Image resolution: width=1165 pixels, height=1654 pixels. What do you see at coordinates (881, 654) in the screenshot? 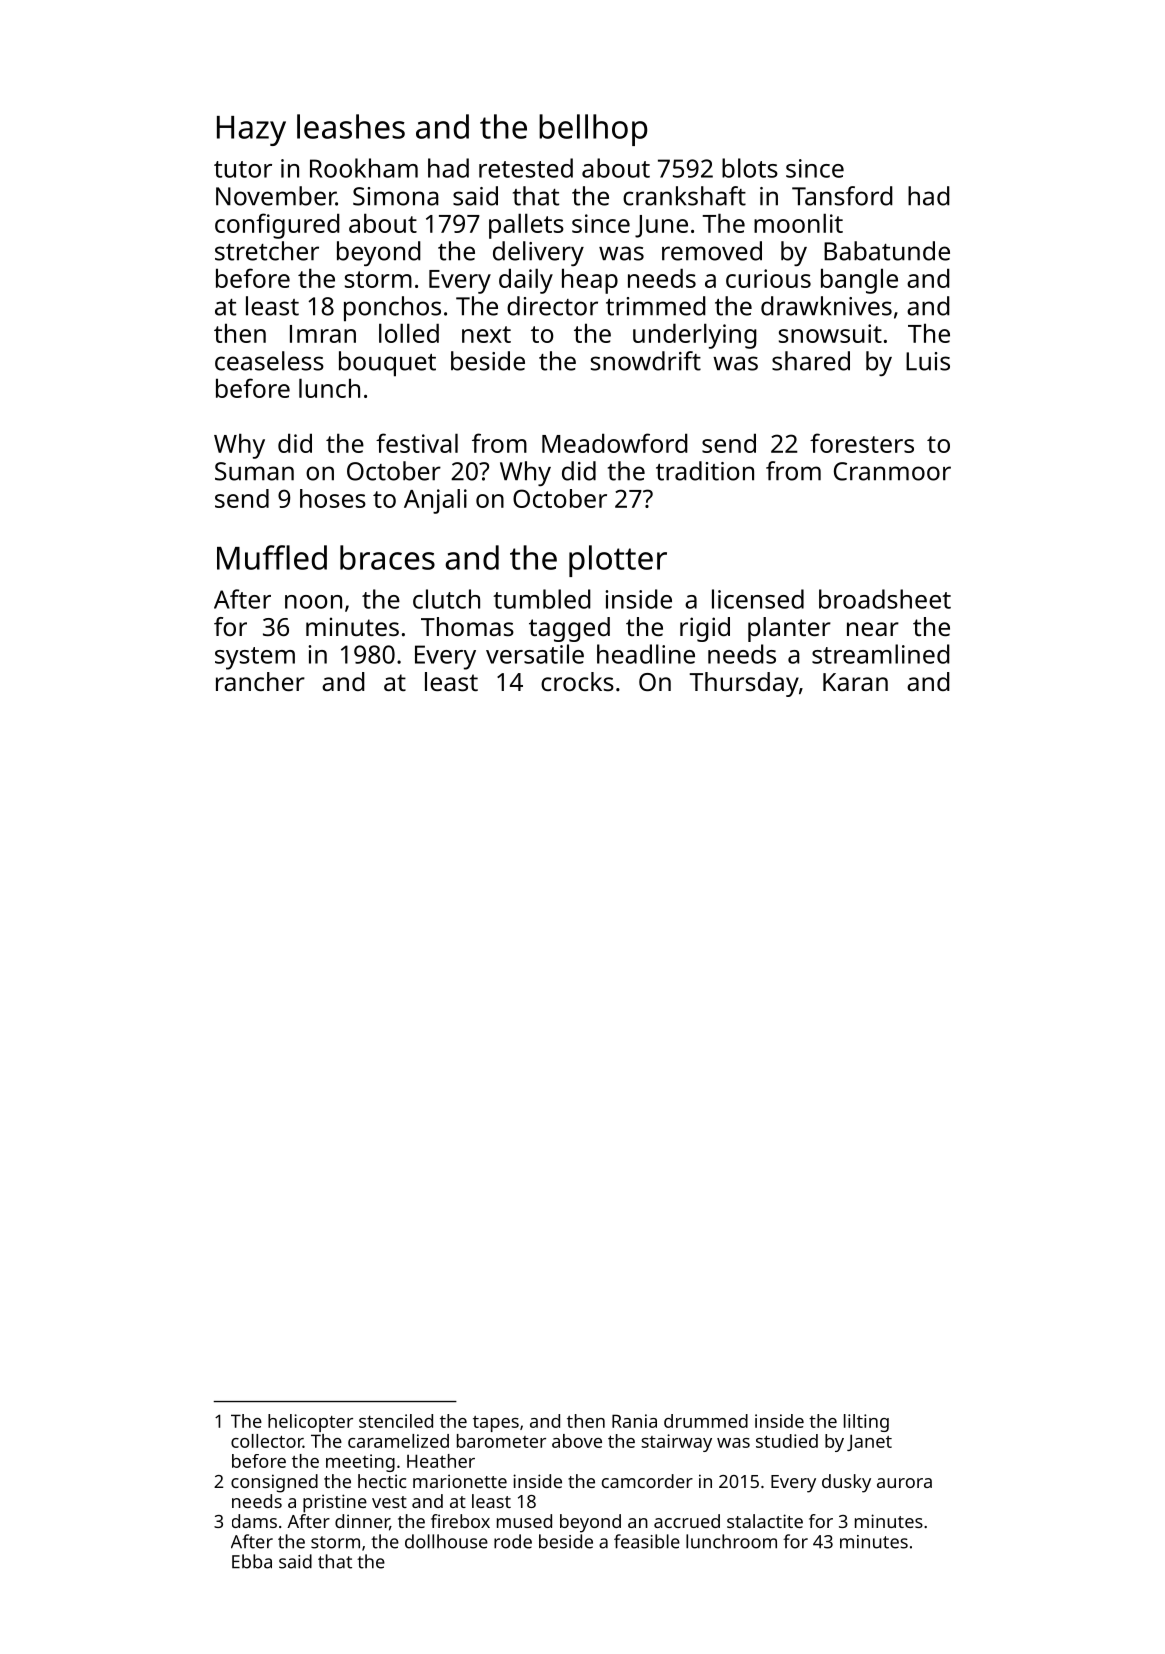
I see `streamlined` at bounding box center [881, 654].
